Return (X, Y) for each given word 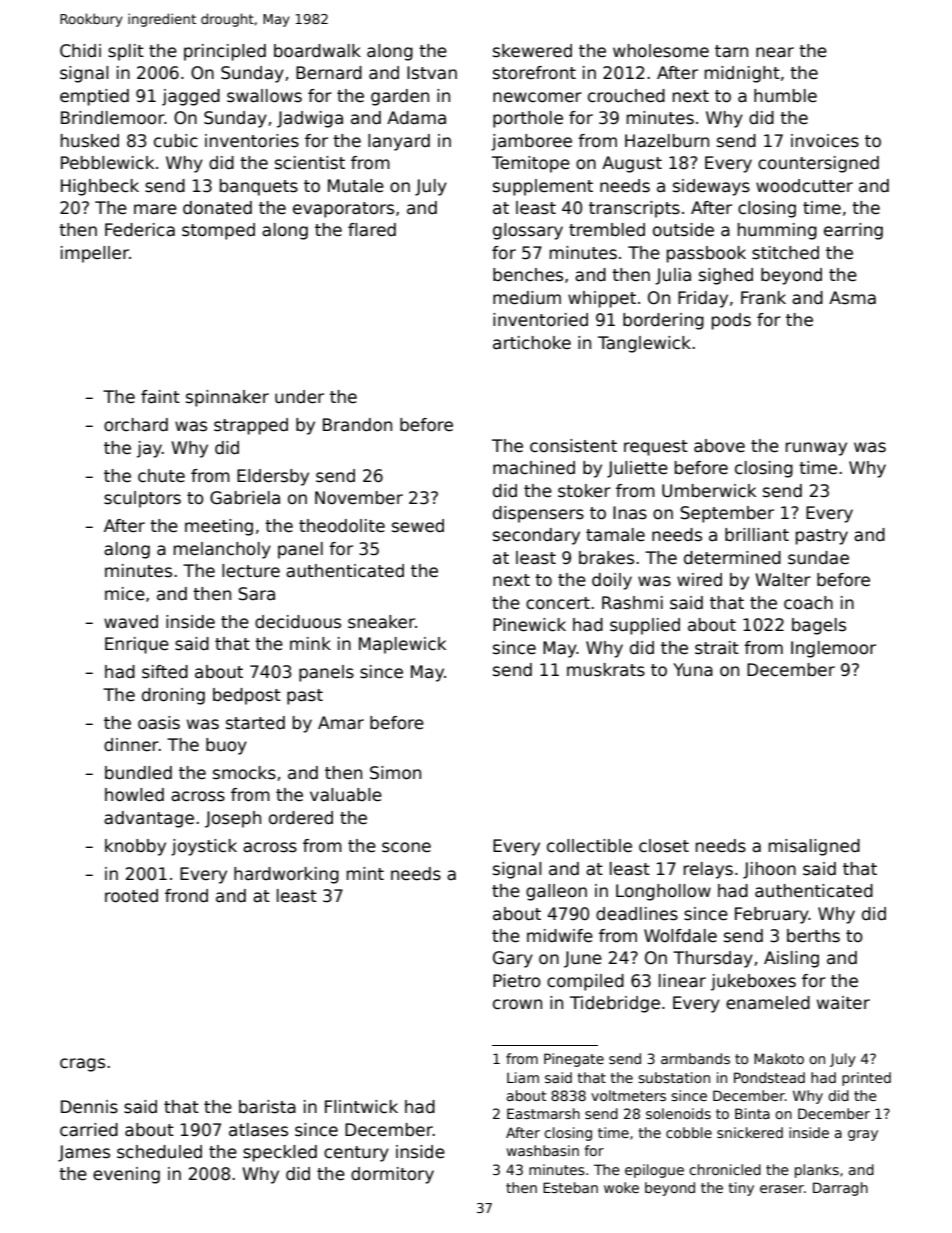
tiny (741, 1189)
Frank (763, 298)
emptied (94, 97)
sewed (418, 526)
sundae (818, 558)
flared (372, 230)
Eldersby (273, 477)
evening (126, 1175)
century (356, 1154)
